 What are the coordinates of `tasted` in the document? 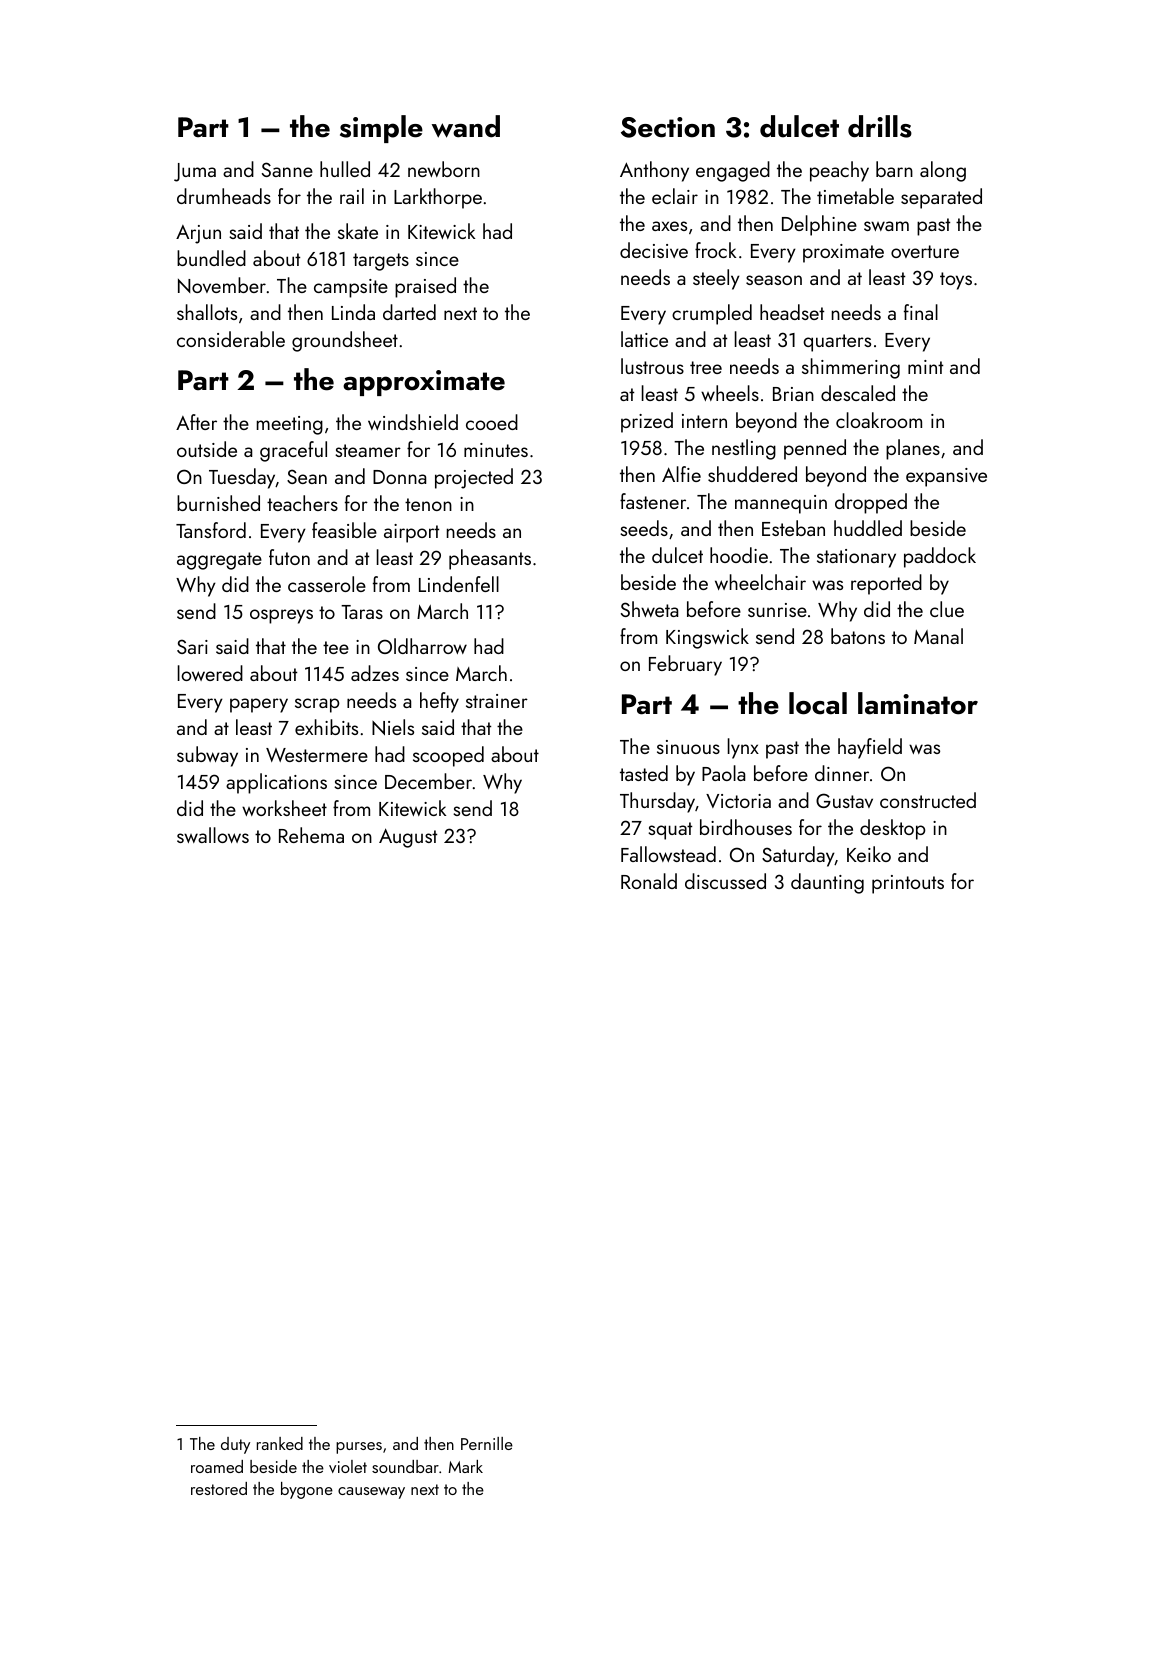 It's located at (644, 773).
